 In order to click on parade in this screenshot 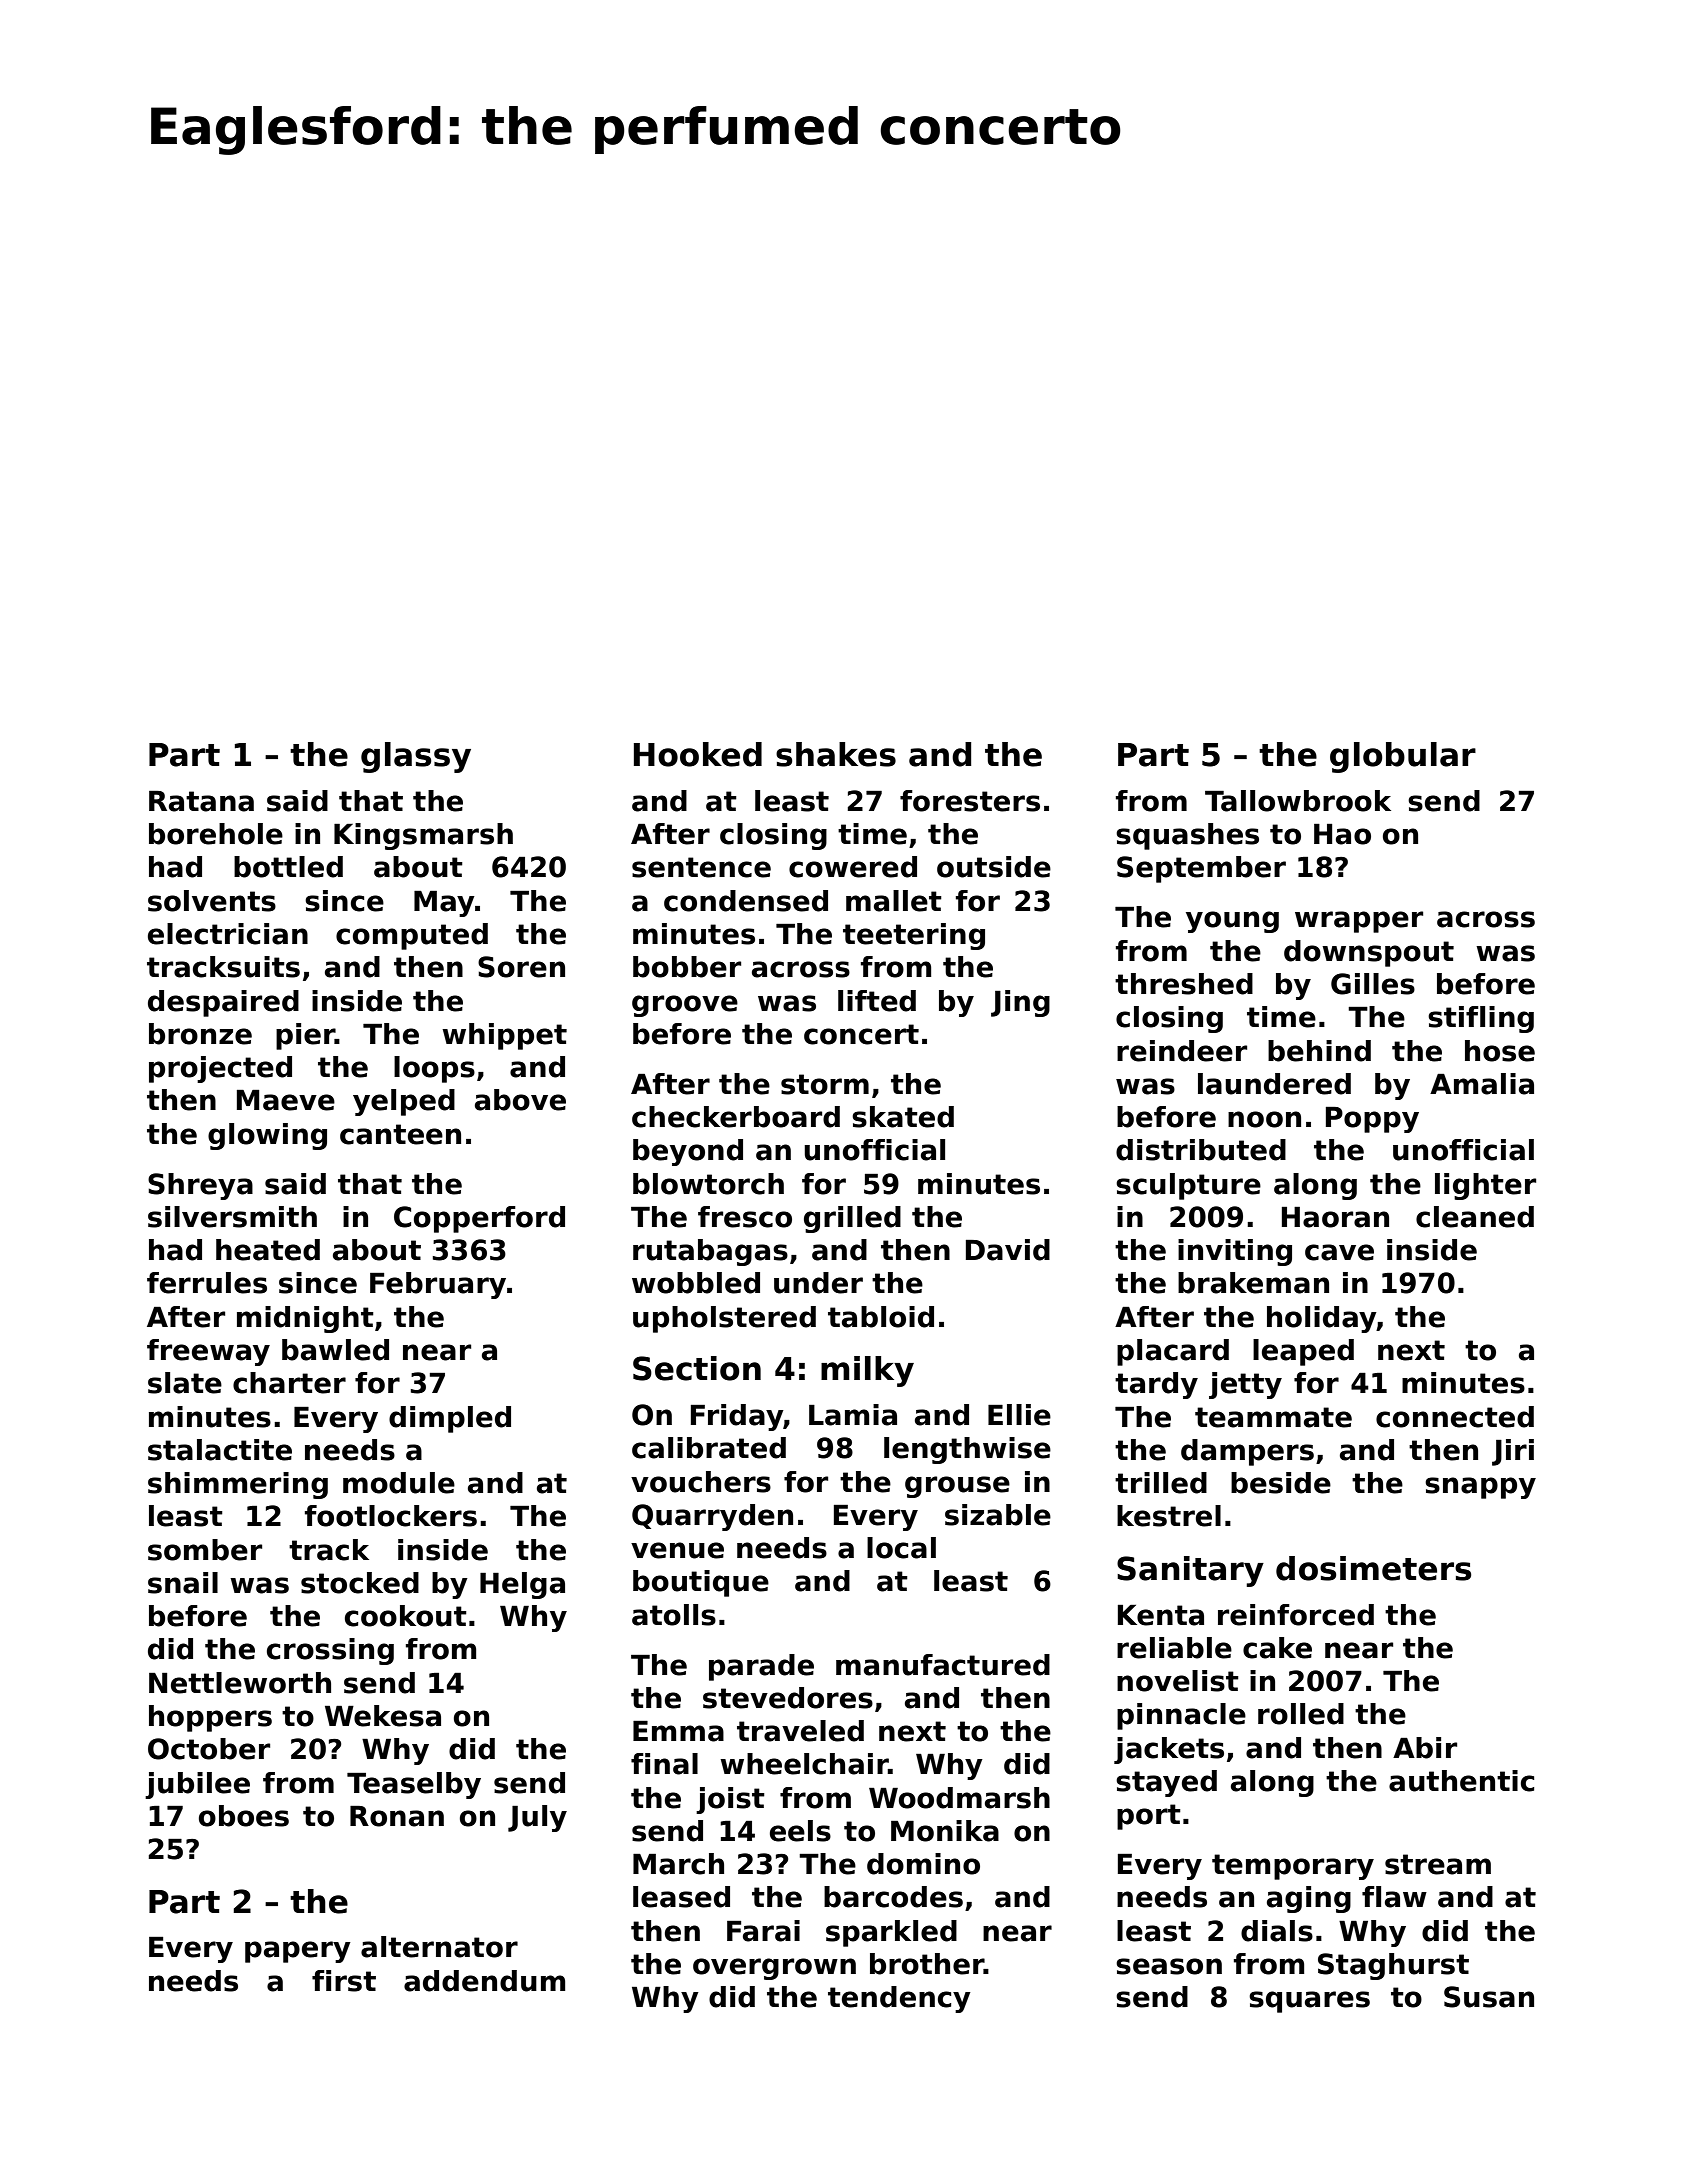, I will do `click(761, 1667)`.
